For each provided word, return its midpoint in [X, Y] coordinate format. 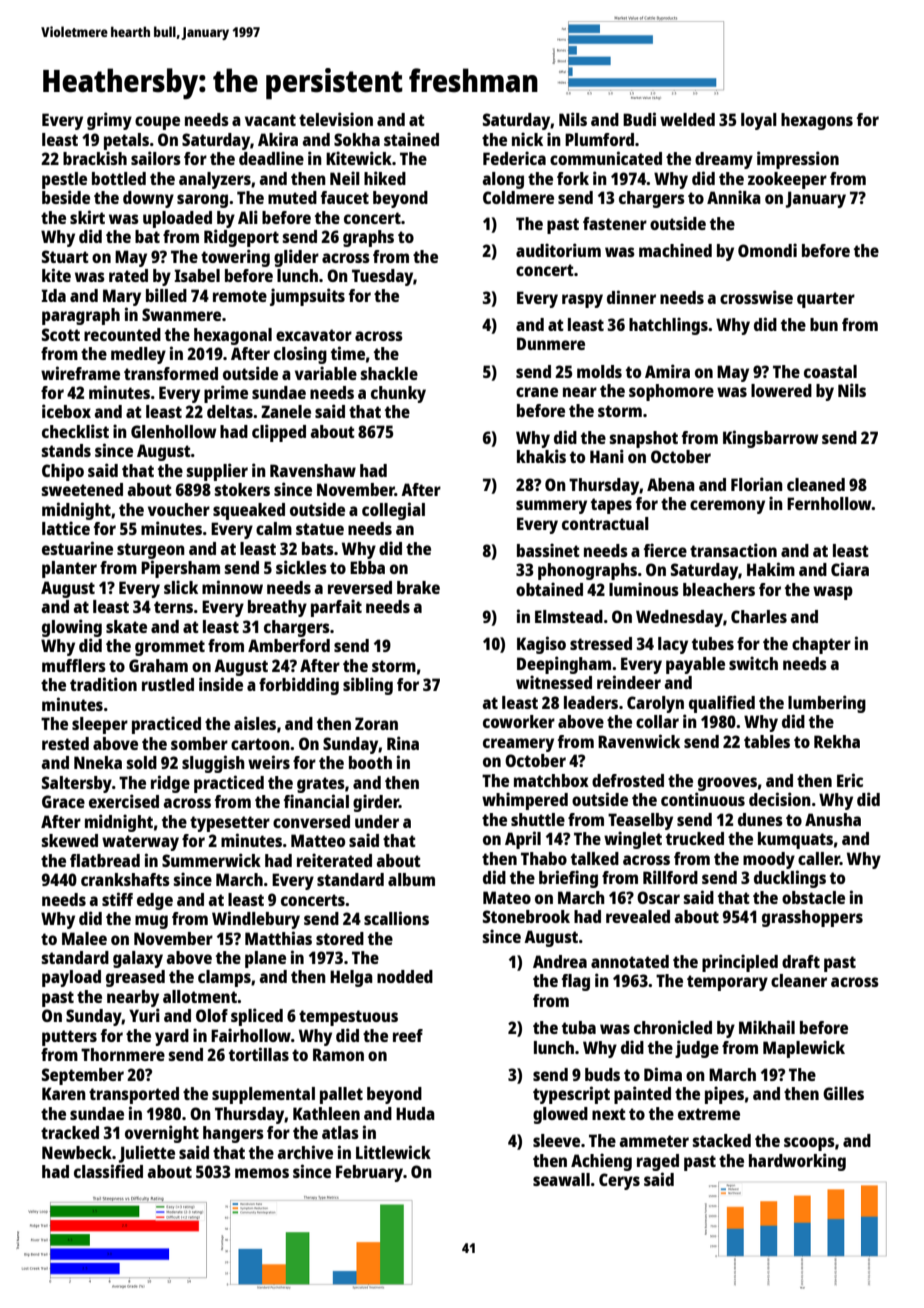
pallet [341, 1095]
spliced [257, 1017]
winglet [633, 840]
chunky [398, 394]
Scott [61, 334]
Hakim [771, 569]
